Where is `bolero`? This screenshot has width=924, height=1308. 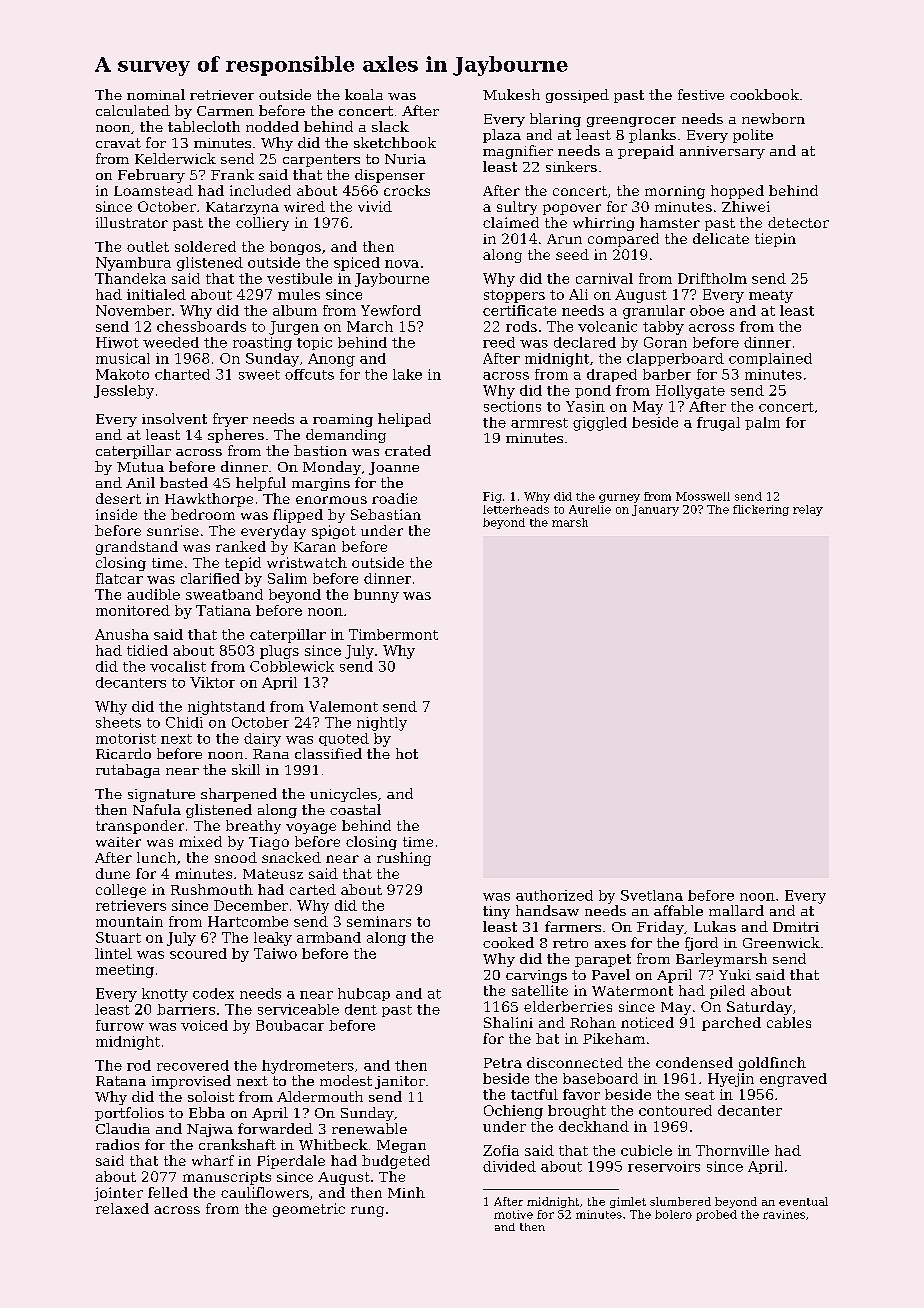
bolero is located at coordinates (673, 1214).
